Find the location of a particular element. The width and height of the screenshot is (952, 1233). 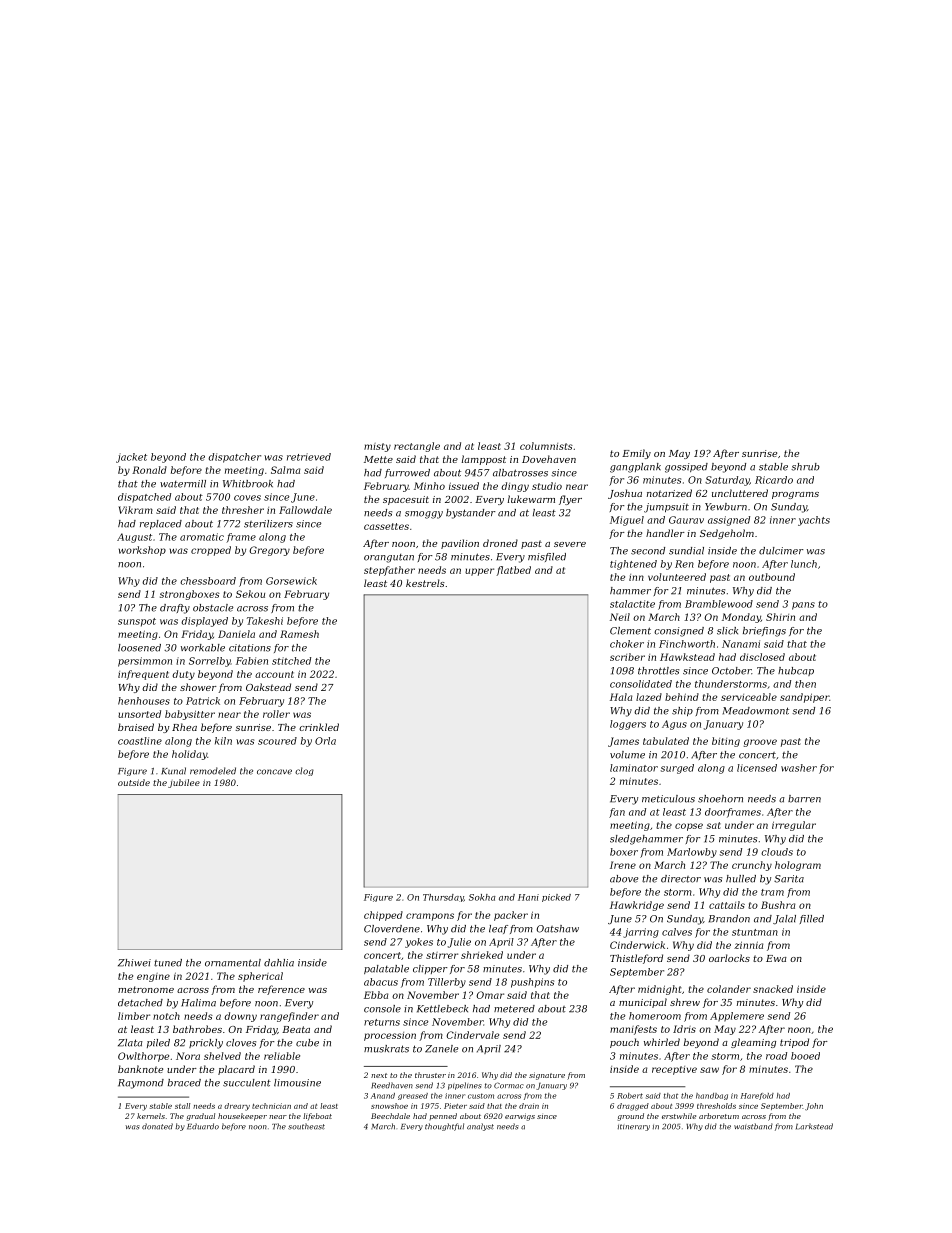

misty is located at coordinates (377, 447).
